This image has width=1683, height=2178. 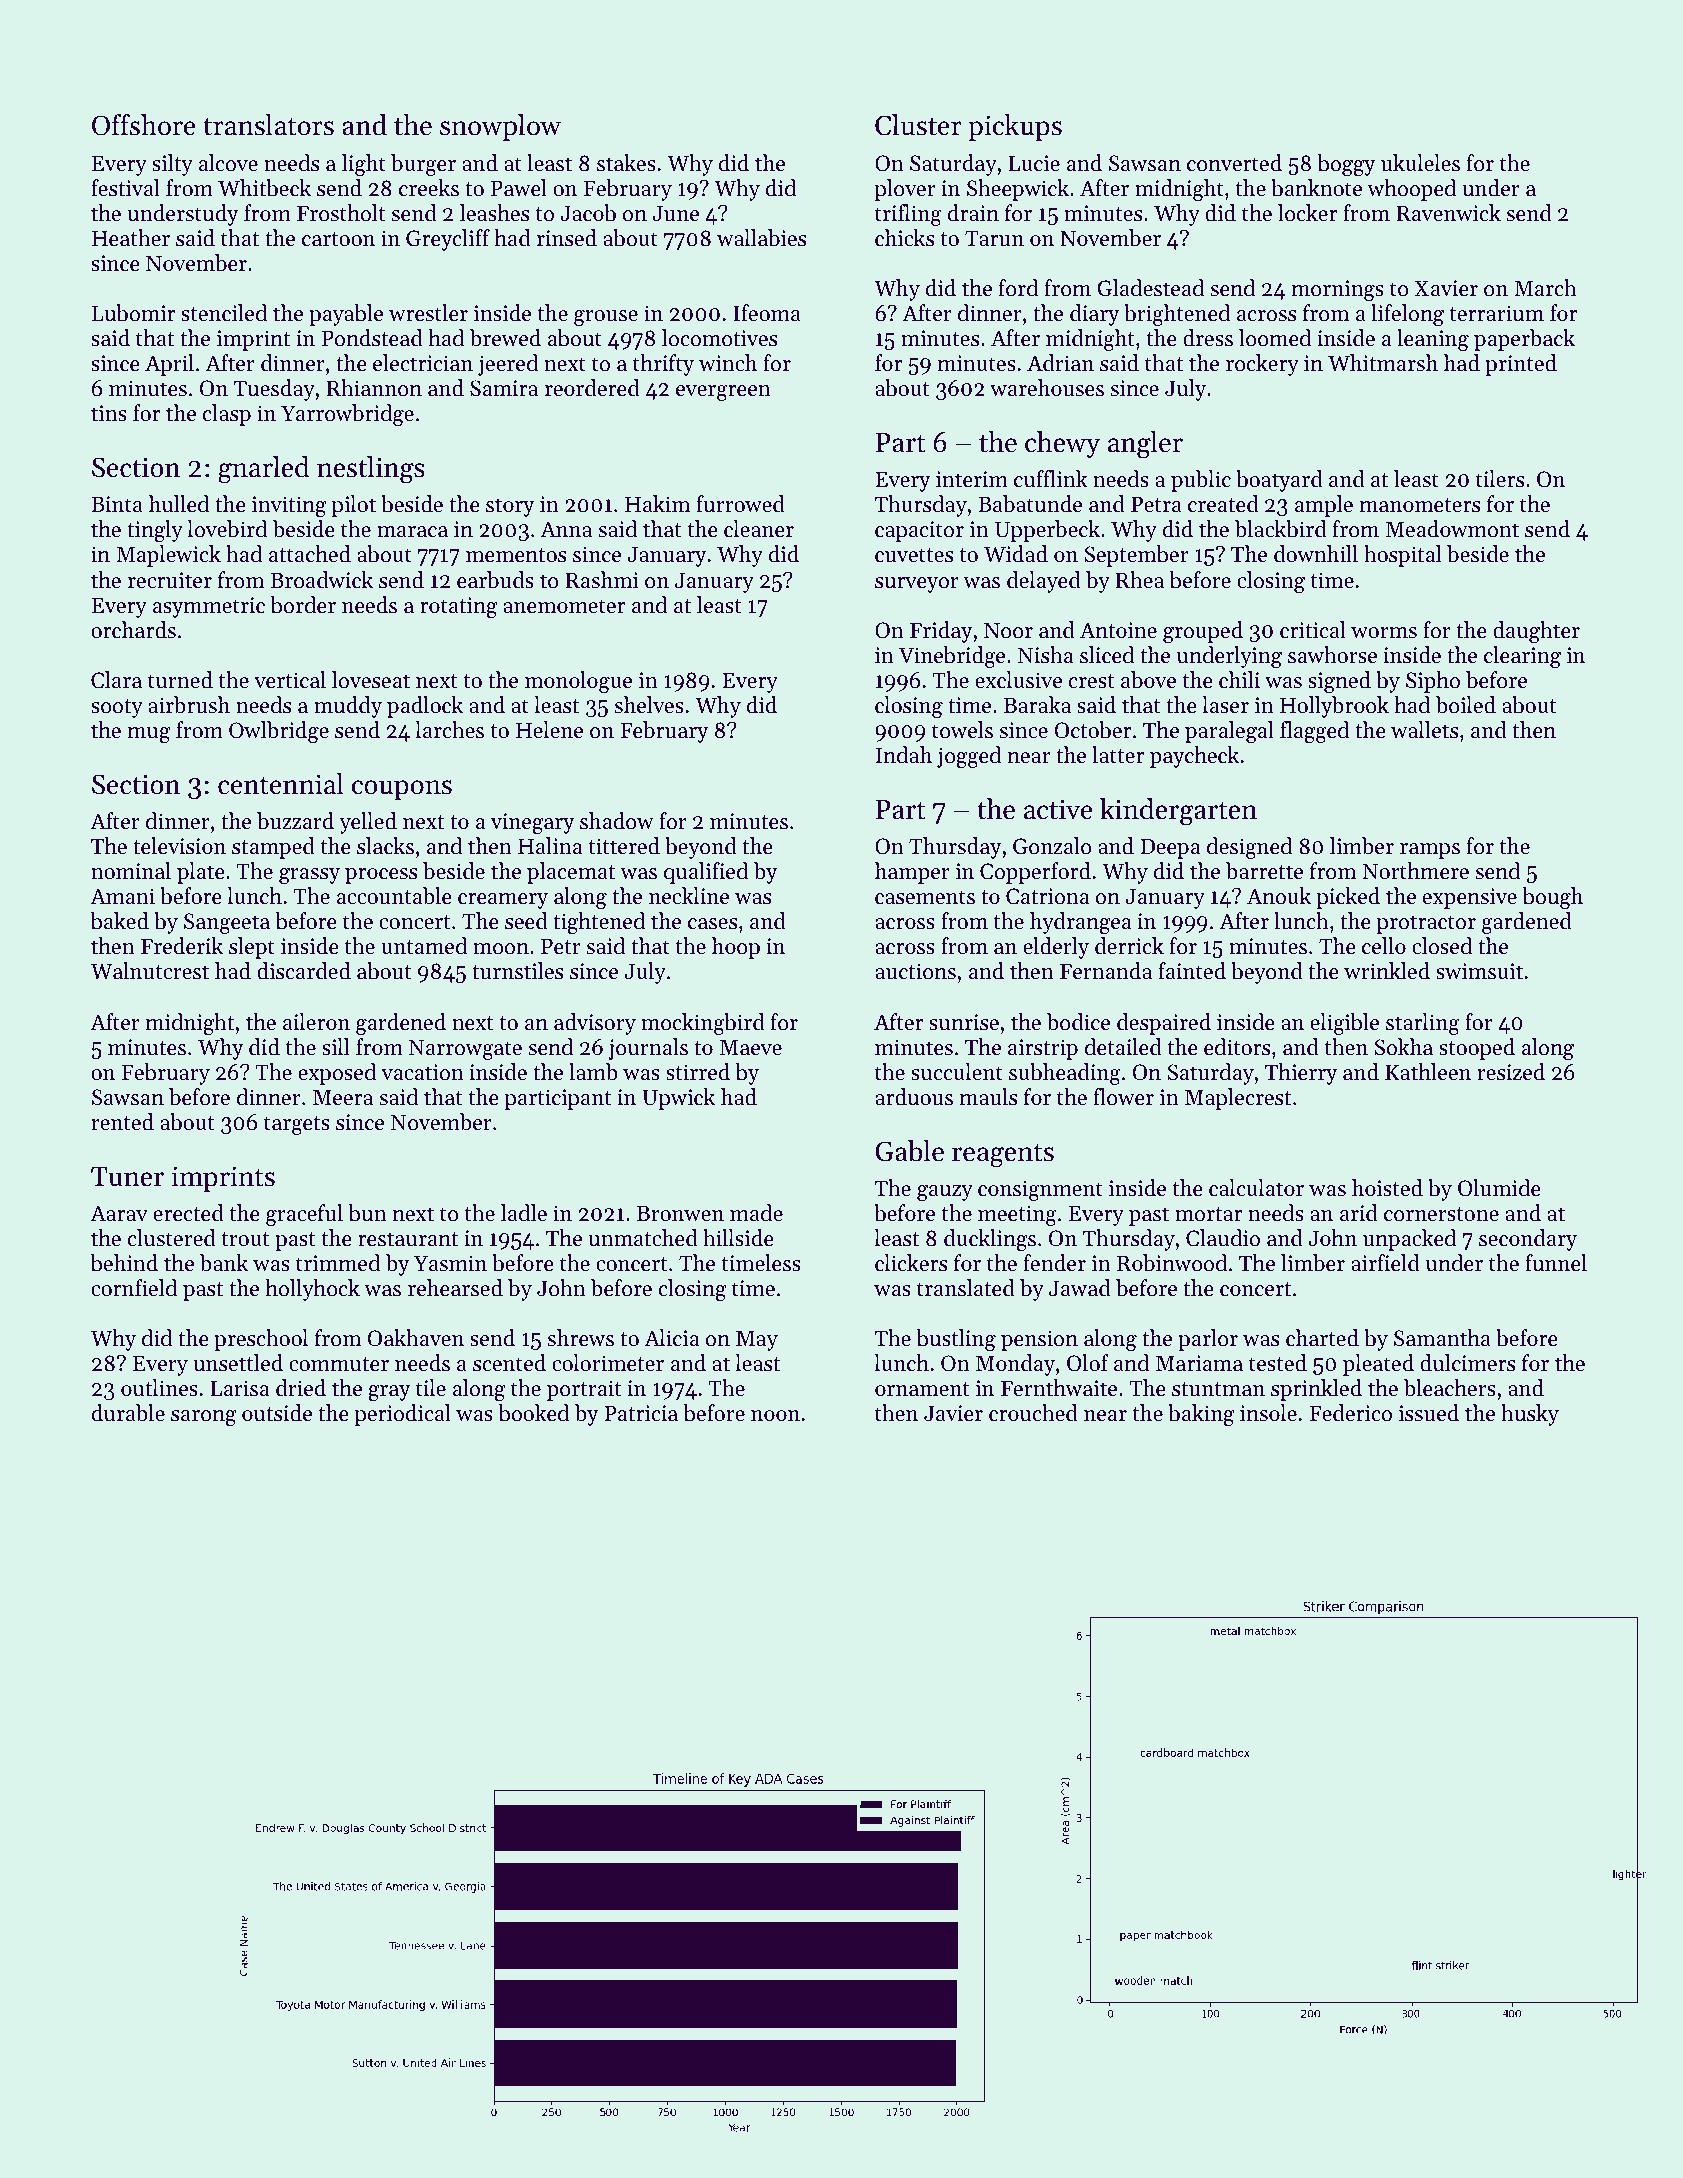 I want to click on cello, so click(x=1384, y=946).
